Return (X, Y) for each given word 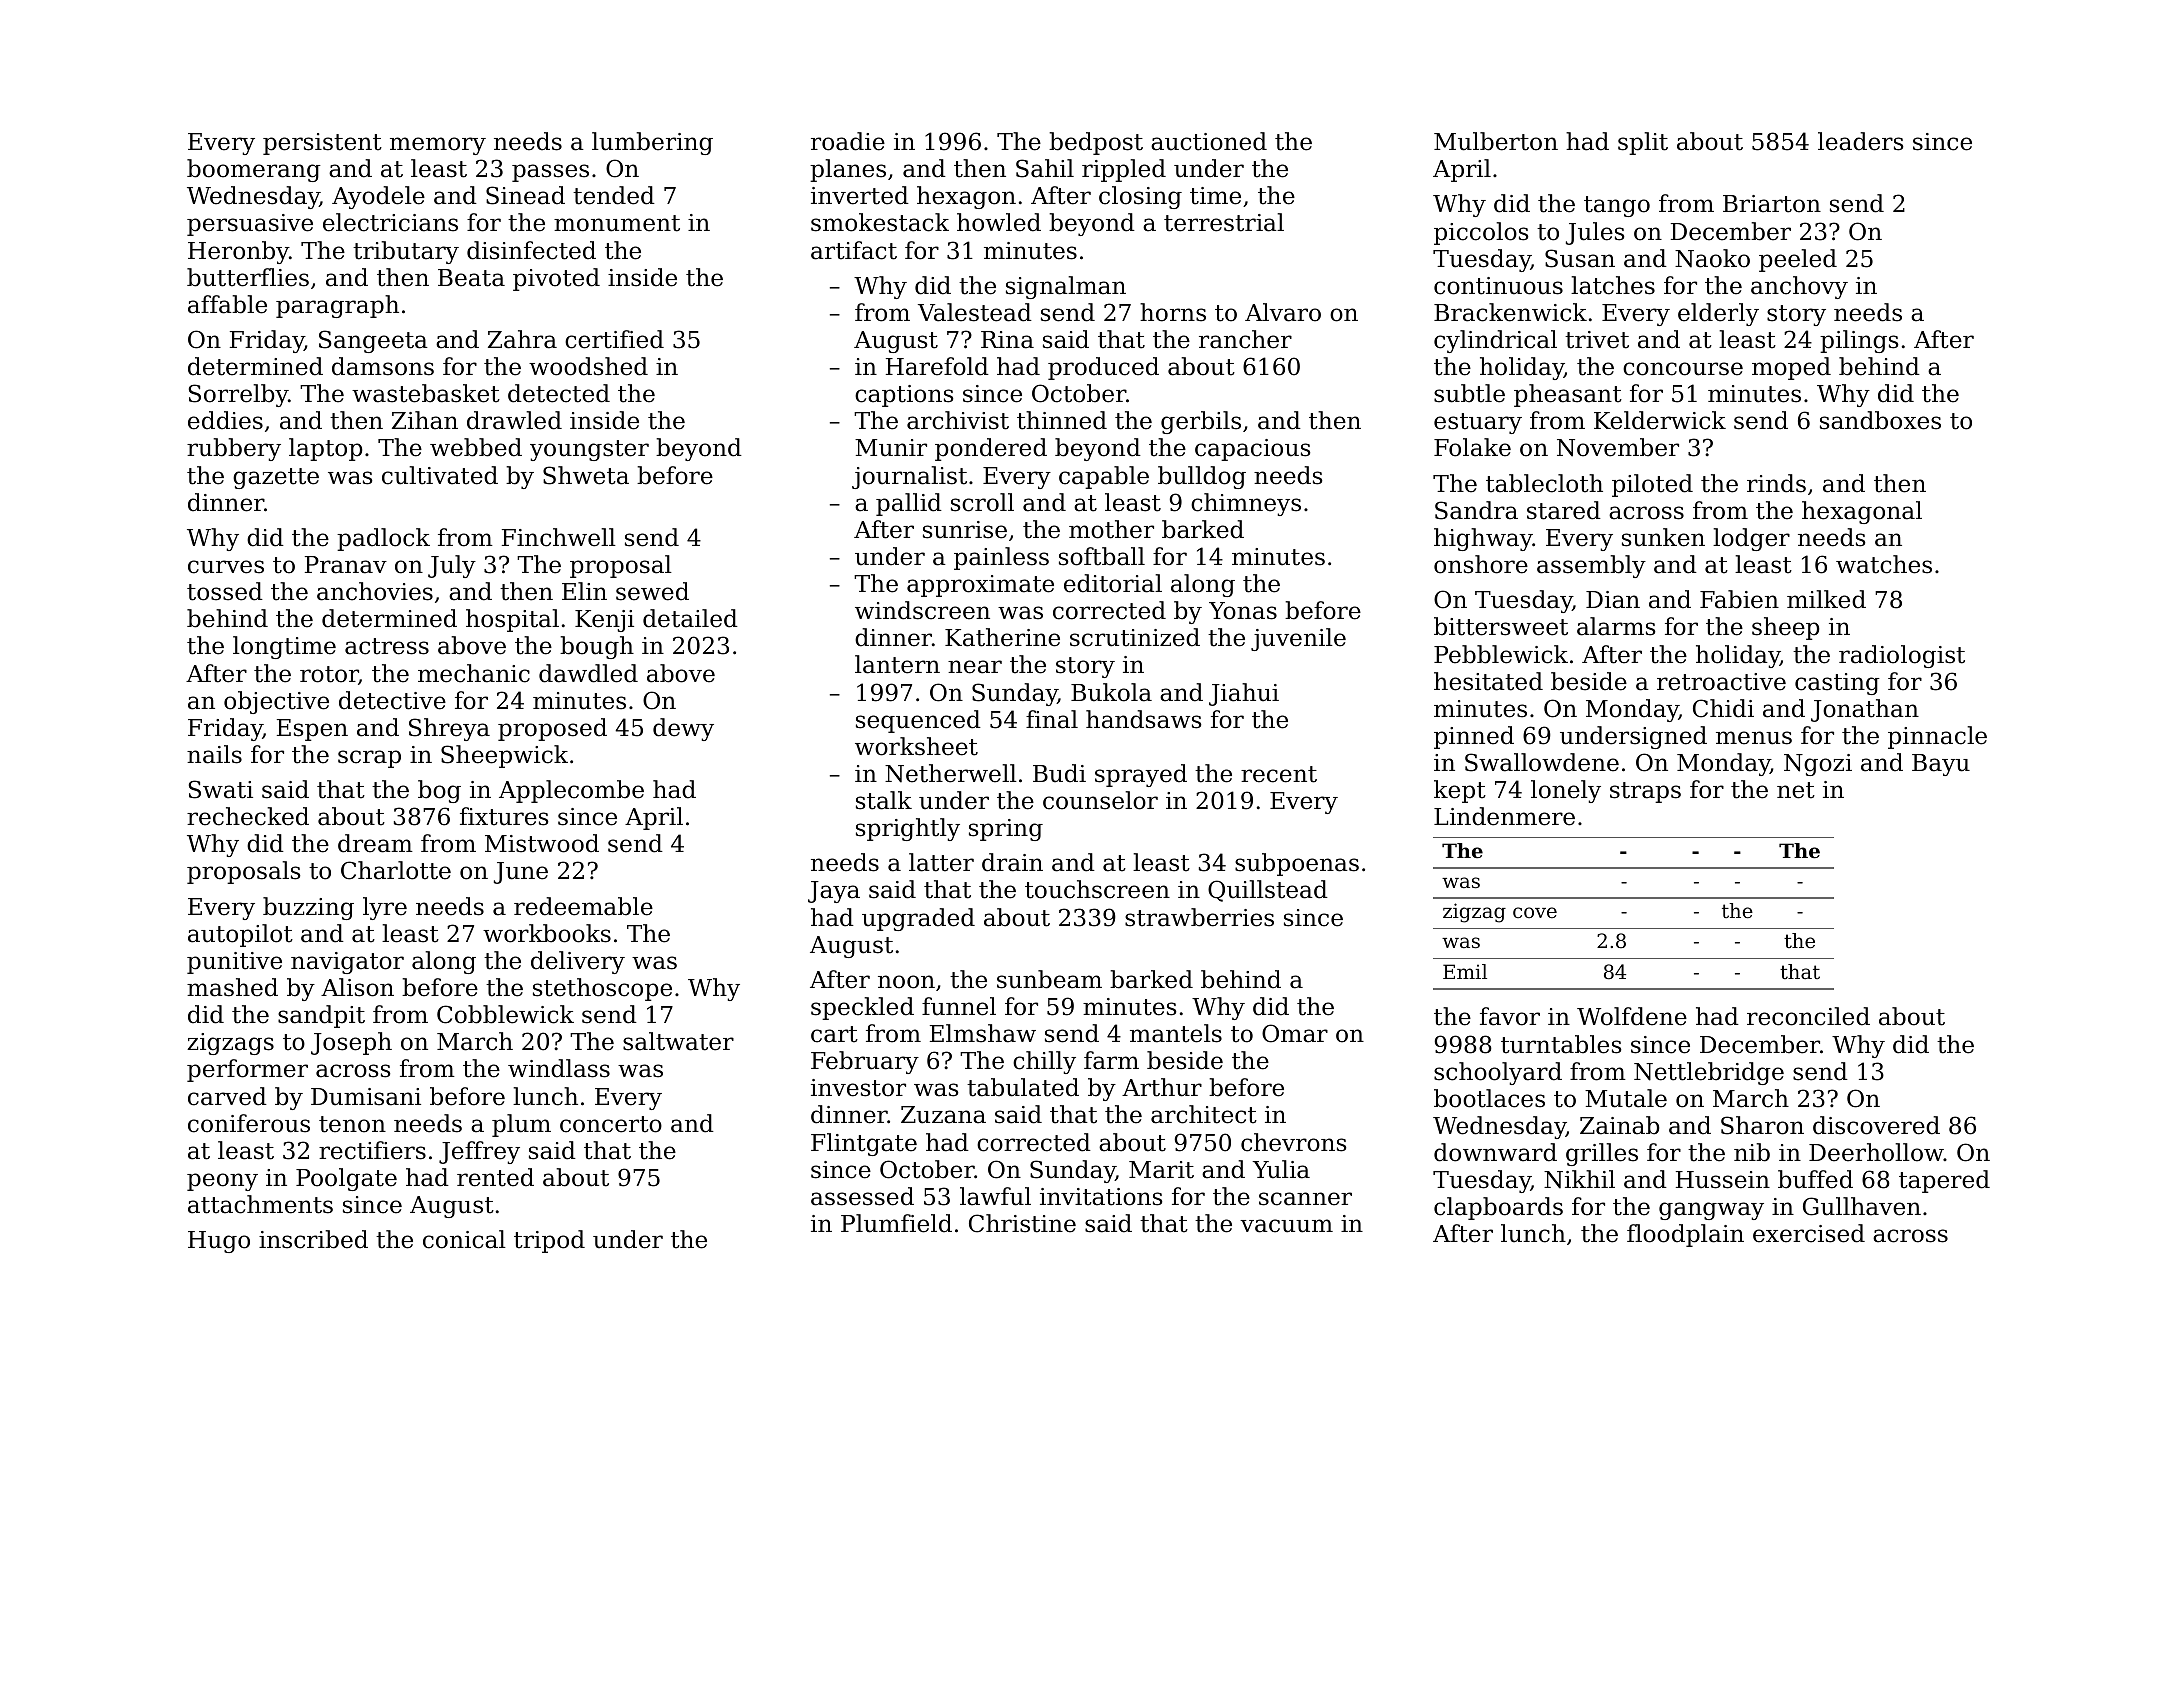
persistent (322, 144)
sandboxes (1880, 420)
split (1643, 143)
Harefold (937, 366)
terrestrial (1224, 222)
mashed (232, 987)
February (865, 1062)
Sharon (1762, 1125)
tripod (549, 1241)
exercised (1809, 1233)
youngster (589, 450)
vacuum (1286, 1226)
